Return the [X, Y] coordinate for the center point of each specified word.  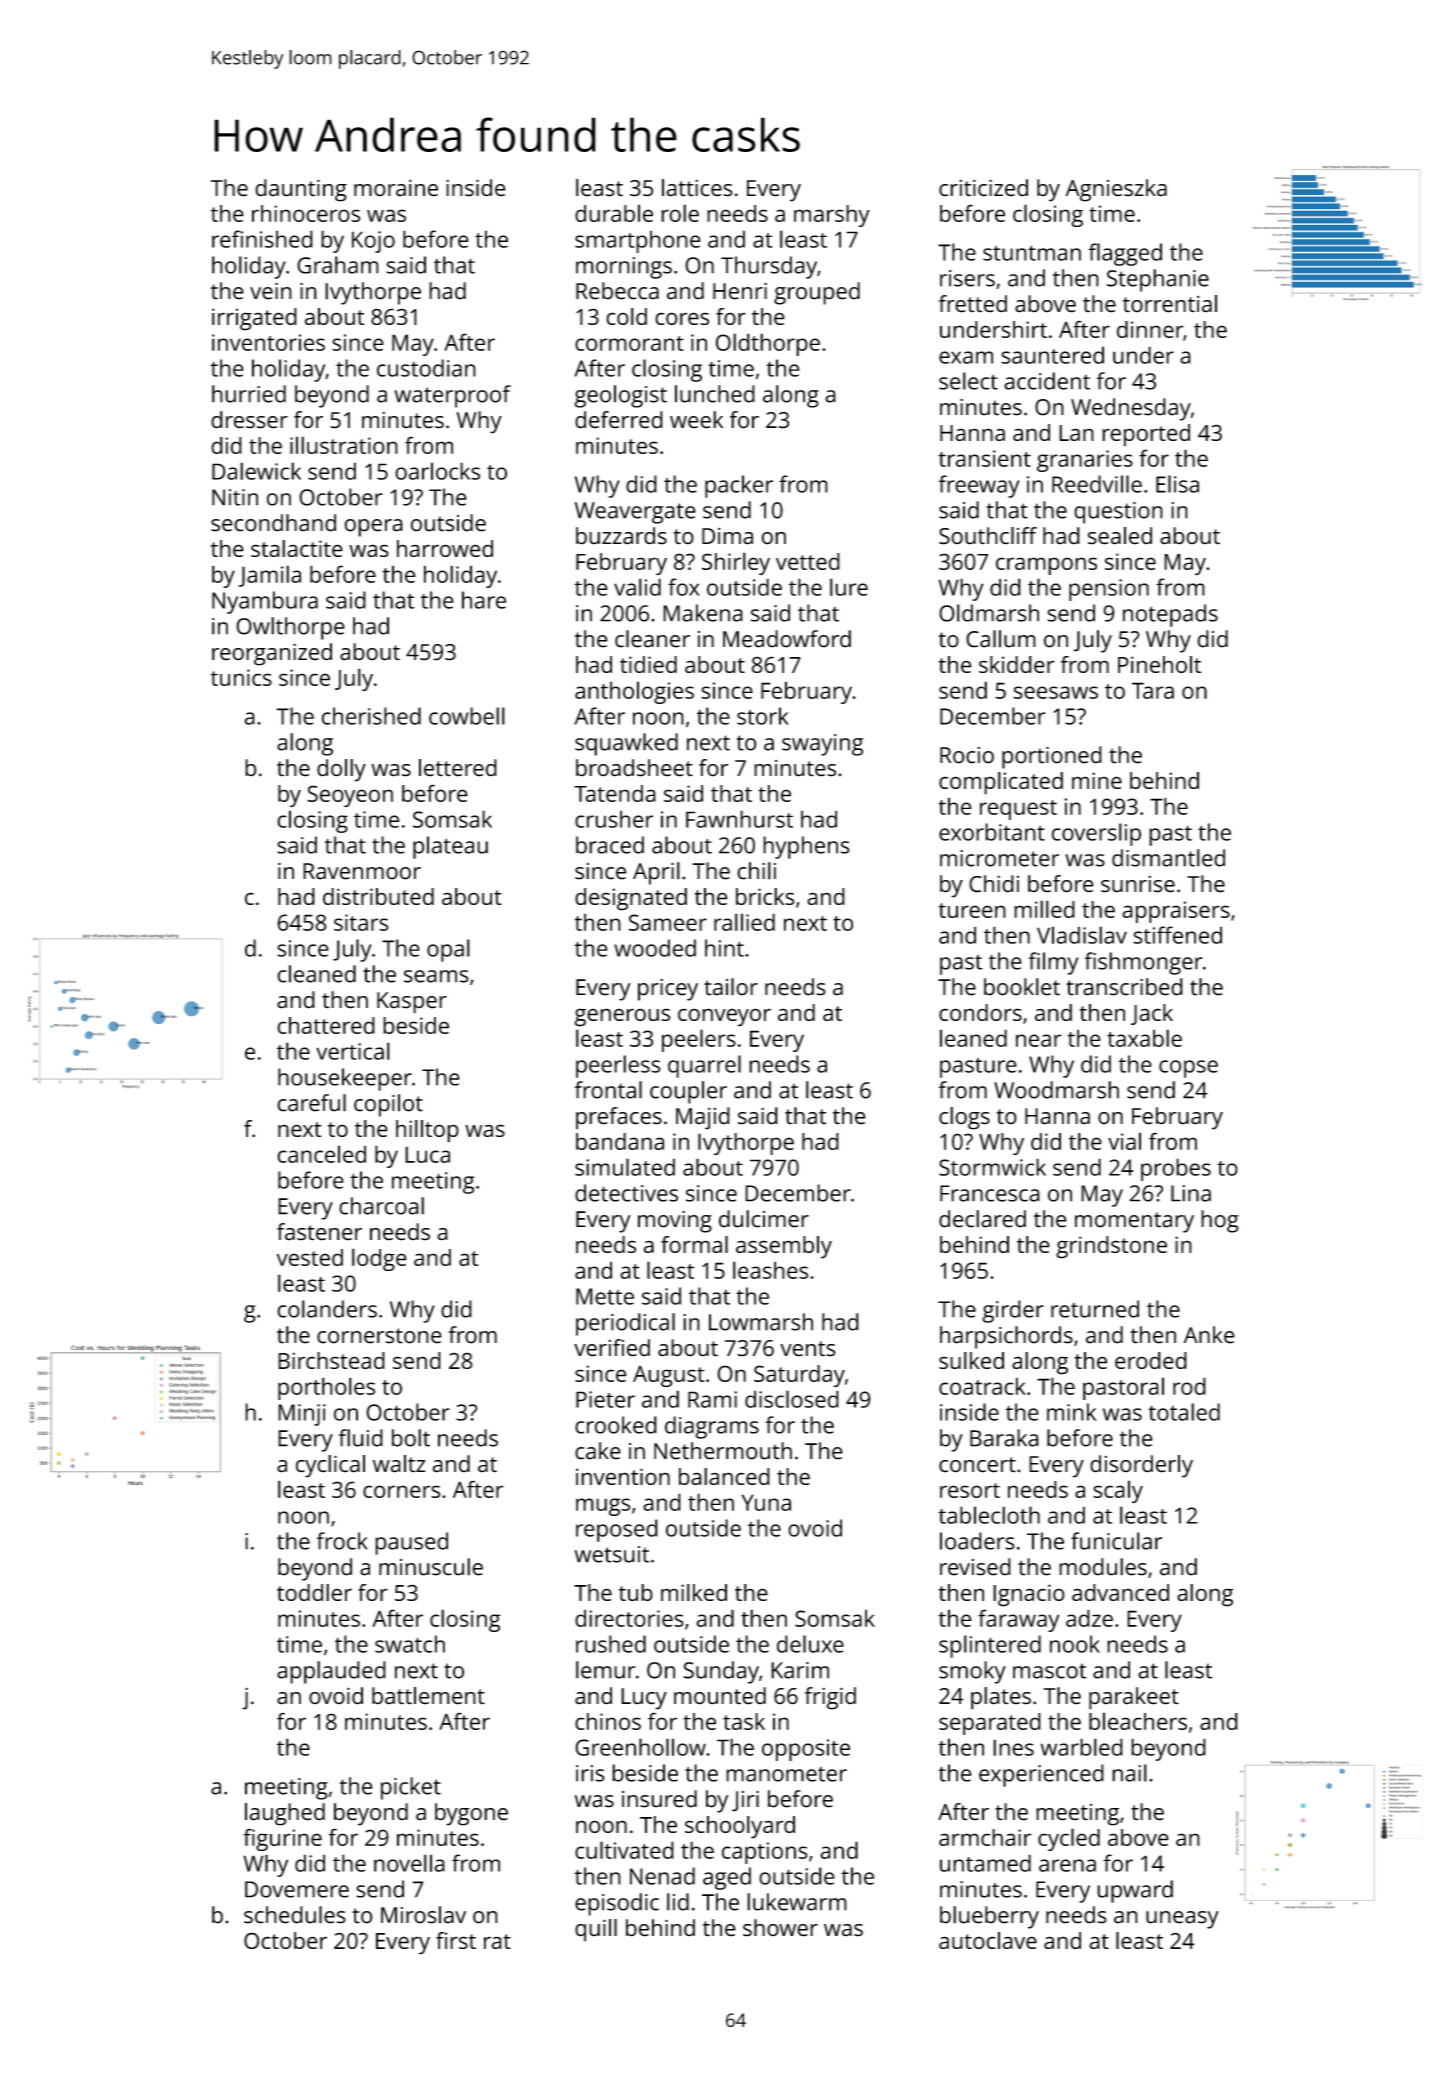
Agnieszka [1116, 190]
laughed [285, 1814]
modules [1103, 1567]
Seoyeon [350, 796]
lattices [697, 188]
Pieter [605, 1399]
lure [849, 587]
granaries [1085, 461]
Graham [338, 265]
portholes [326, 1388]
